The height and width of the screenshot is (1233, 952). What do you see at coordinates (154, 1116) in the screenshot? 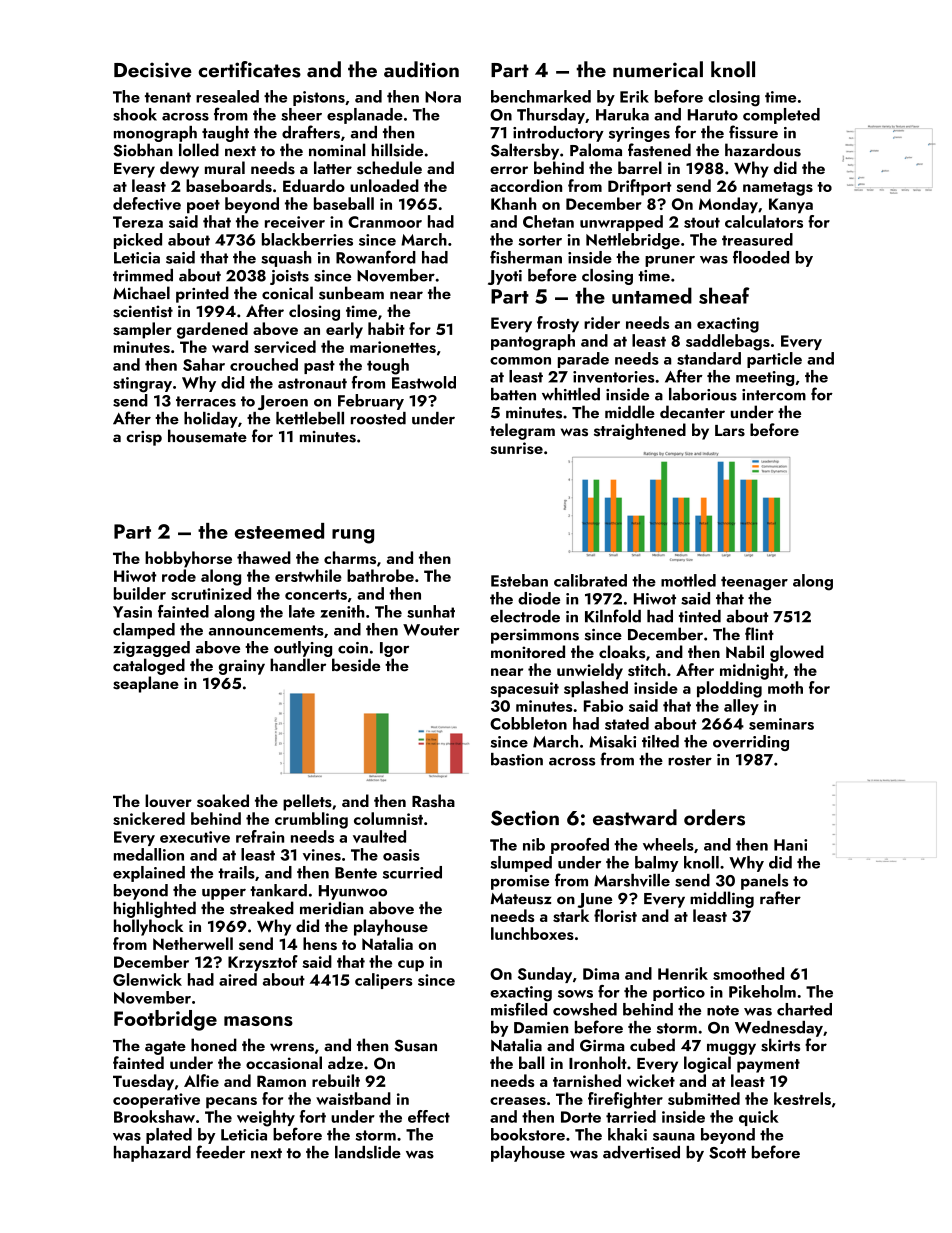
I see `Brookshaw` at bounding box center [154, 1116].
